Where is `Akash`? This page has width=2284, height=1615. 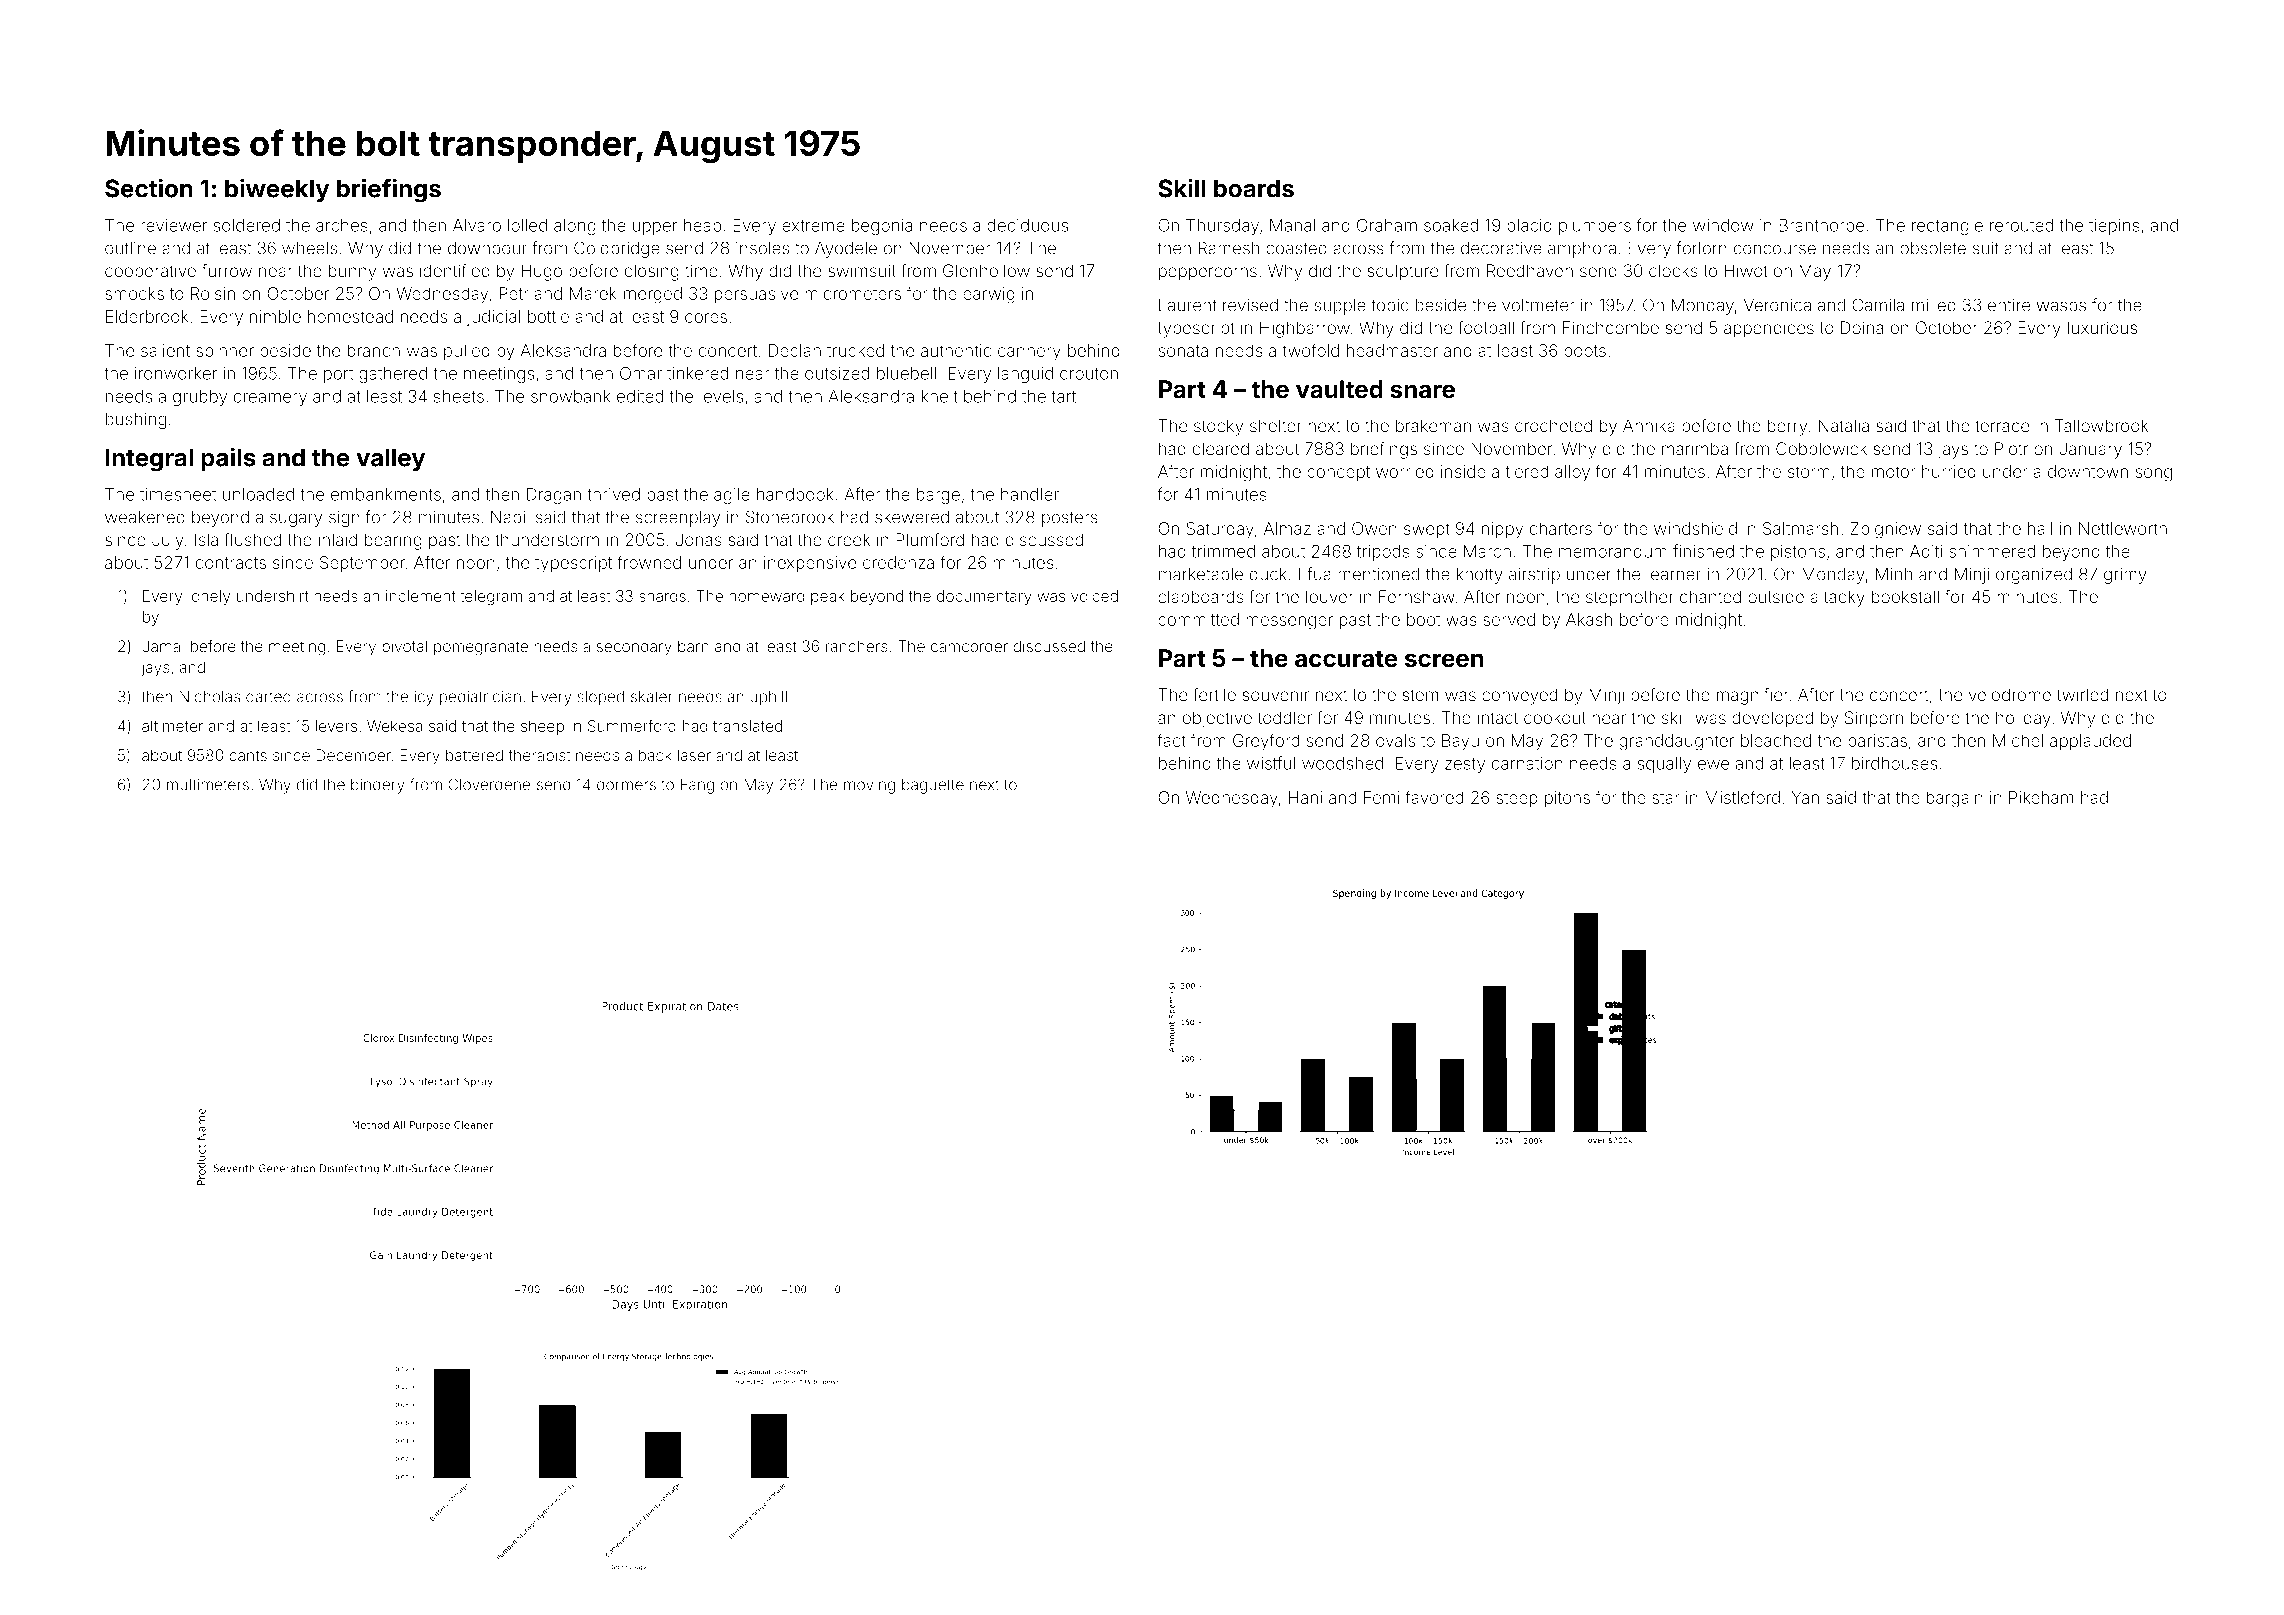 Akash is located at coordinates (1589, 619).
